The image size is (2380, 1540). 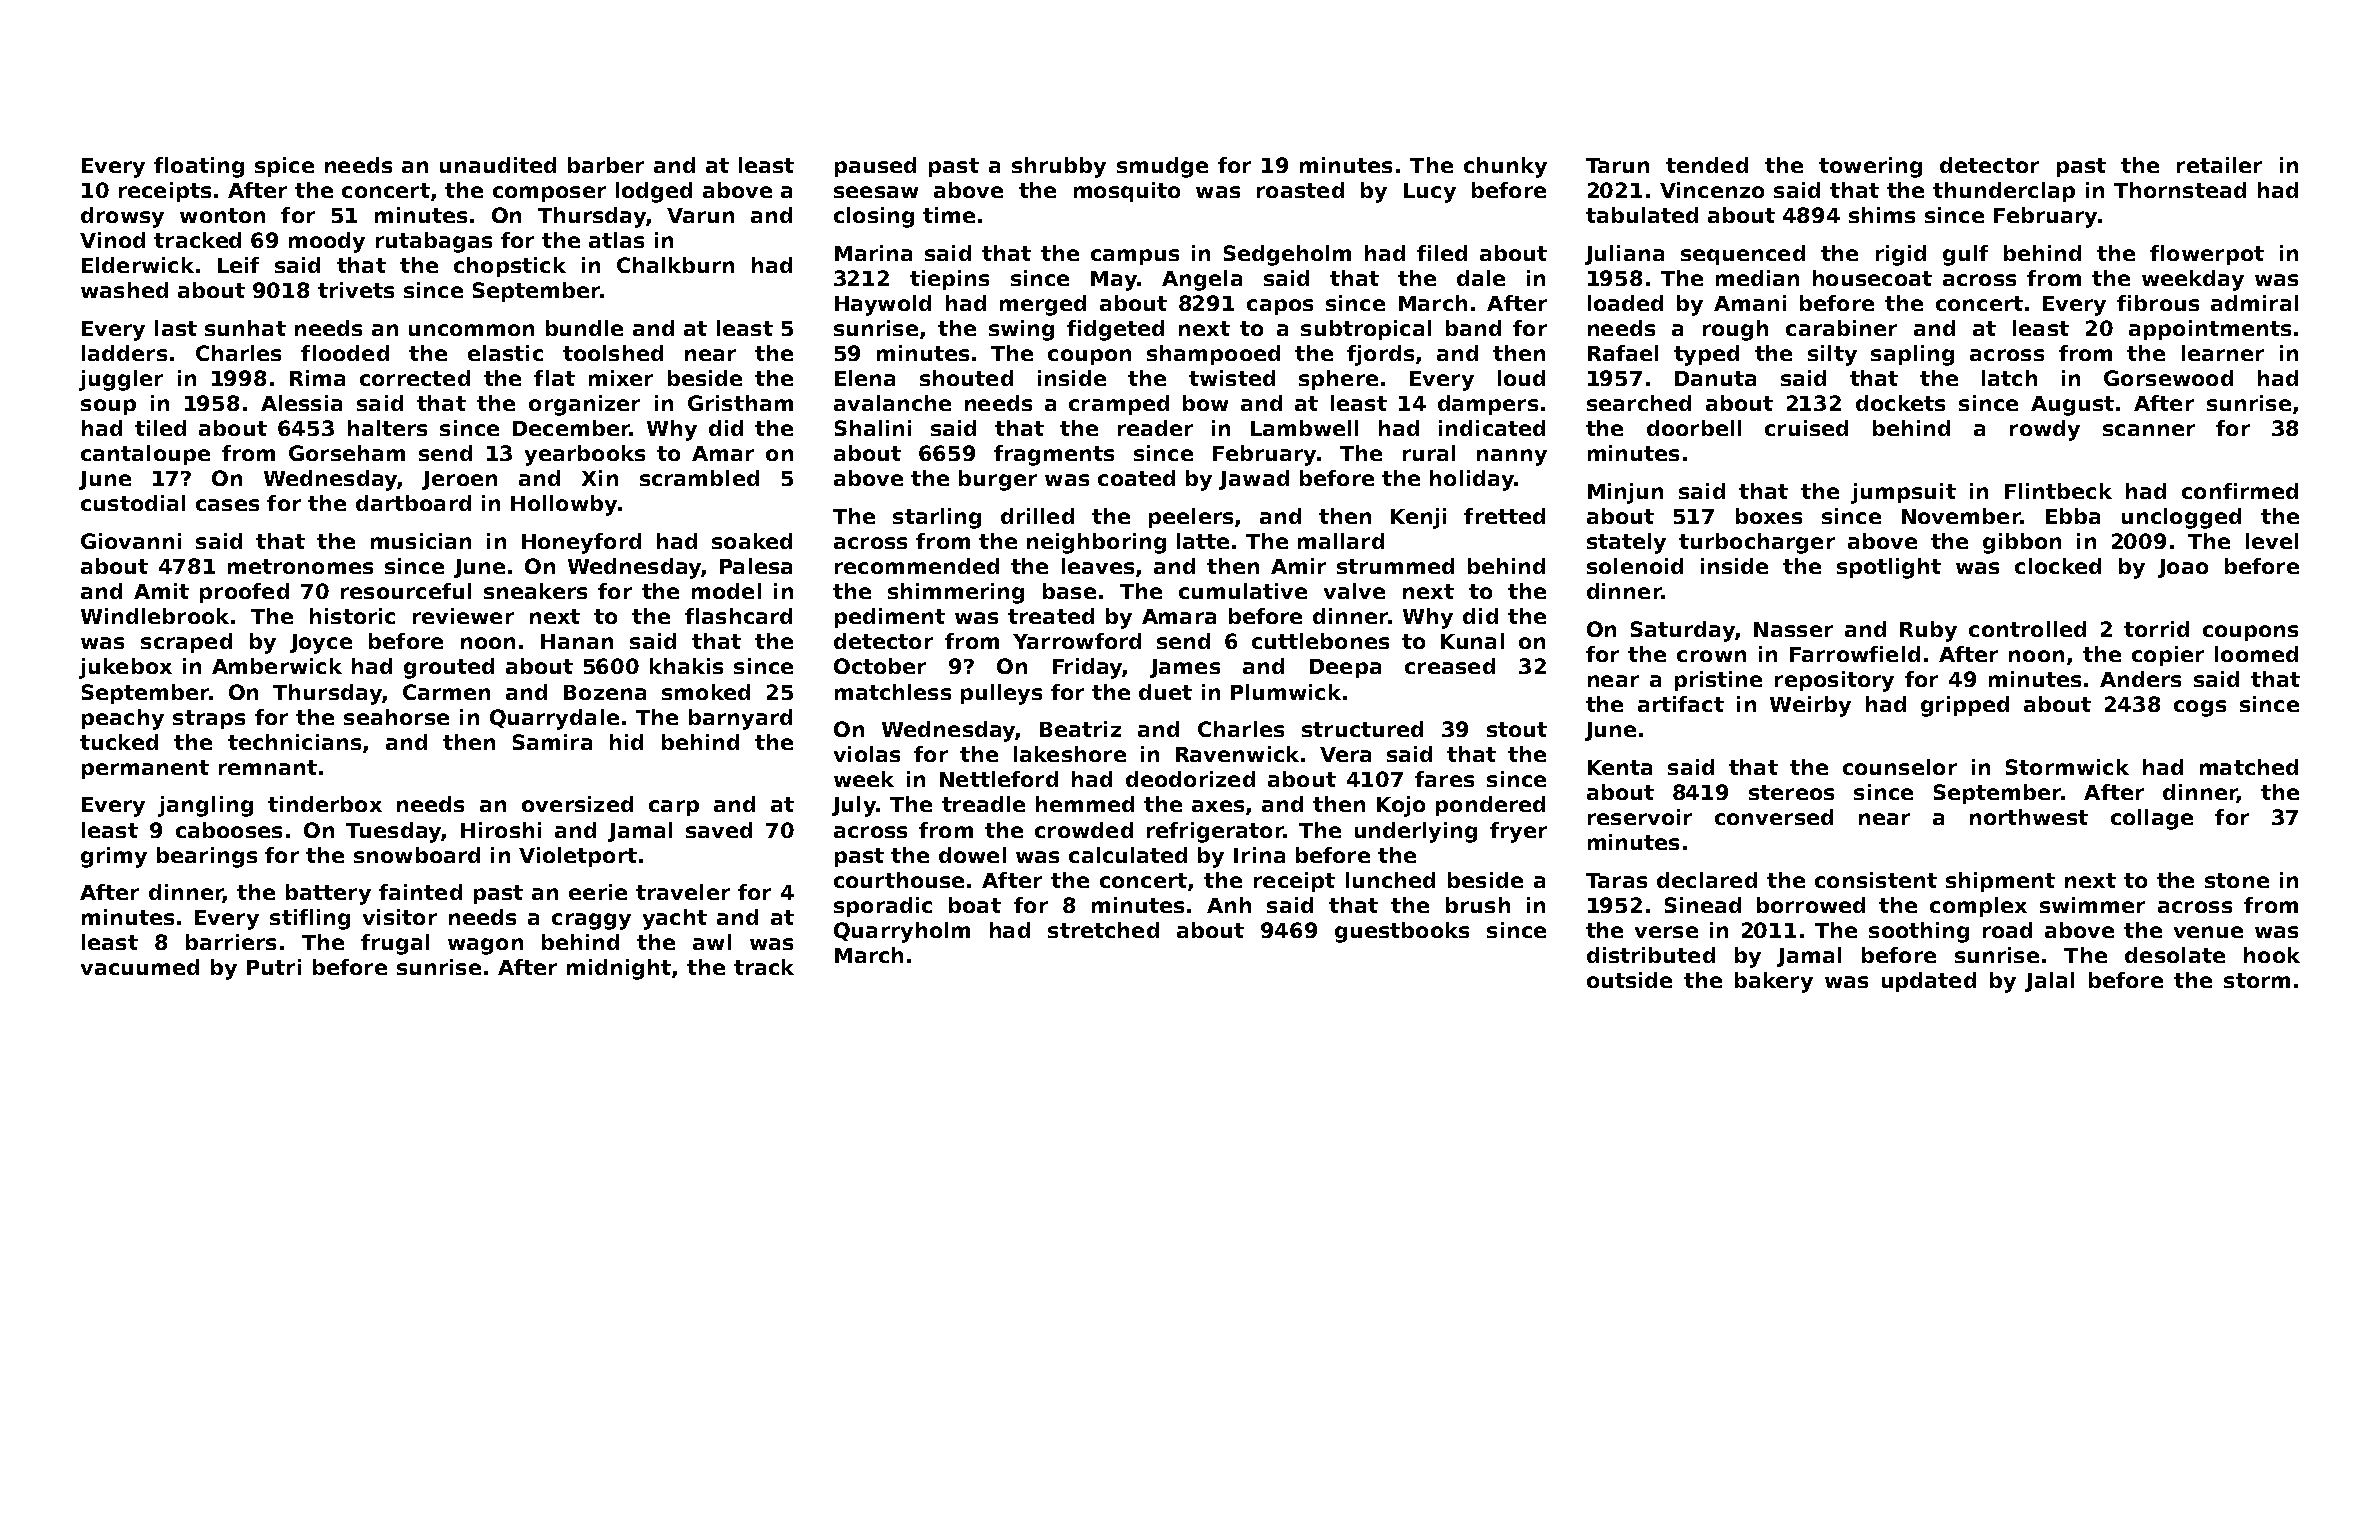 What do you see at coordinates (1442, 253) in the document?
I see `filed` at bounding box center [1442, 253].
